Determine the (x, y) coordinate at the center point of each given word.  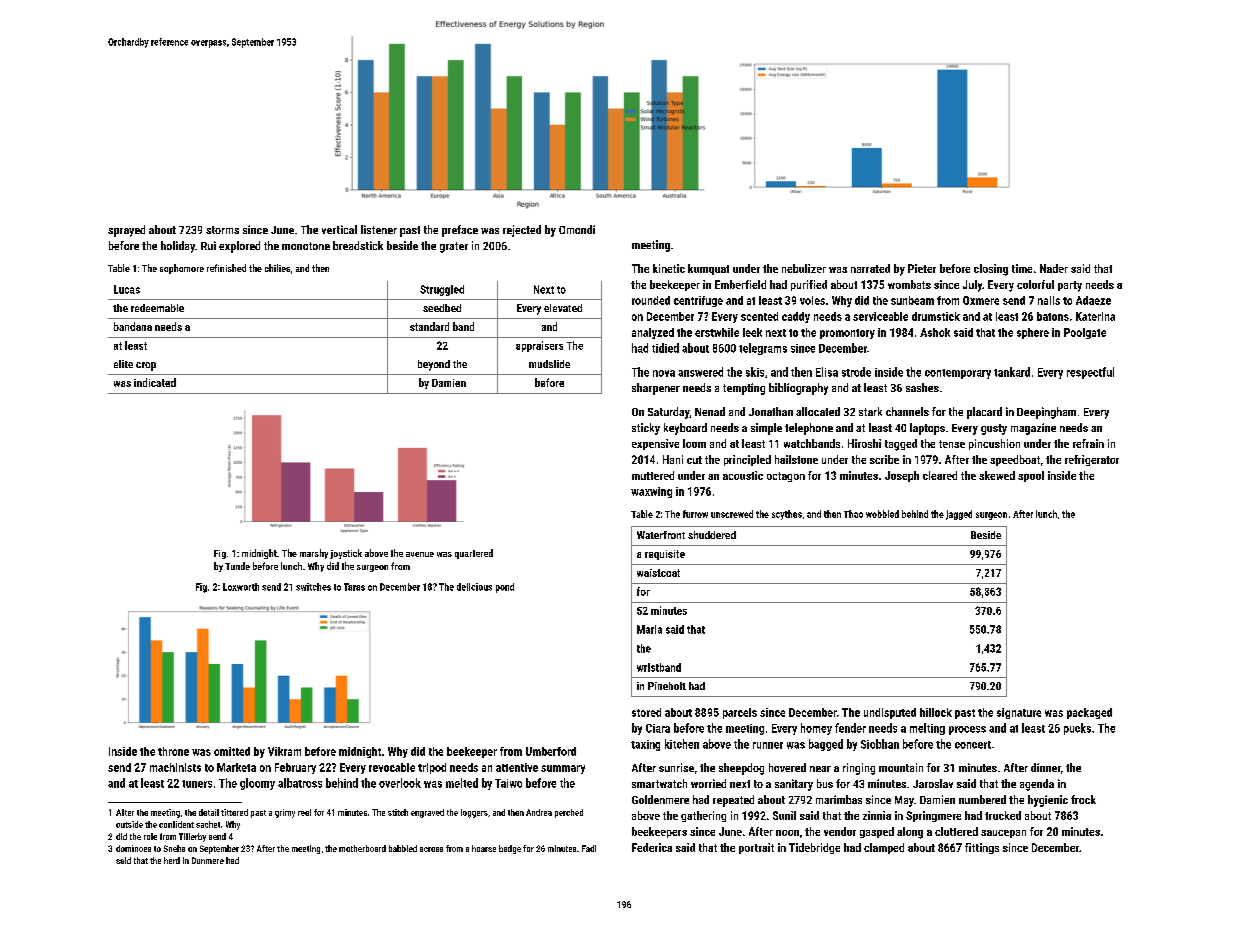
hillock (936, 712)
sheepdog (741, 769)
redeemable (157, 308)
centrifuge (698, 301)
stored (646, 712)
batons (1053, 316)
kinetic (669, 268)
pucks (1077, 729)
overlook (400, 783)
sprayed (126, 231)
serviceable (880, 316)
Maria (649, 629)
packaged (1089, 713)
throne (173, 751)
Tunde (237, 566)
